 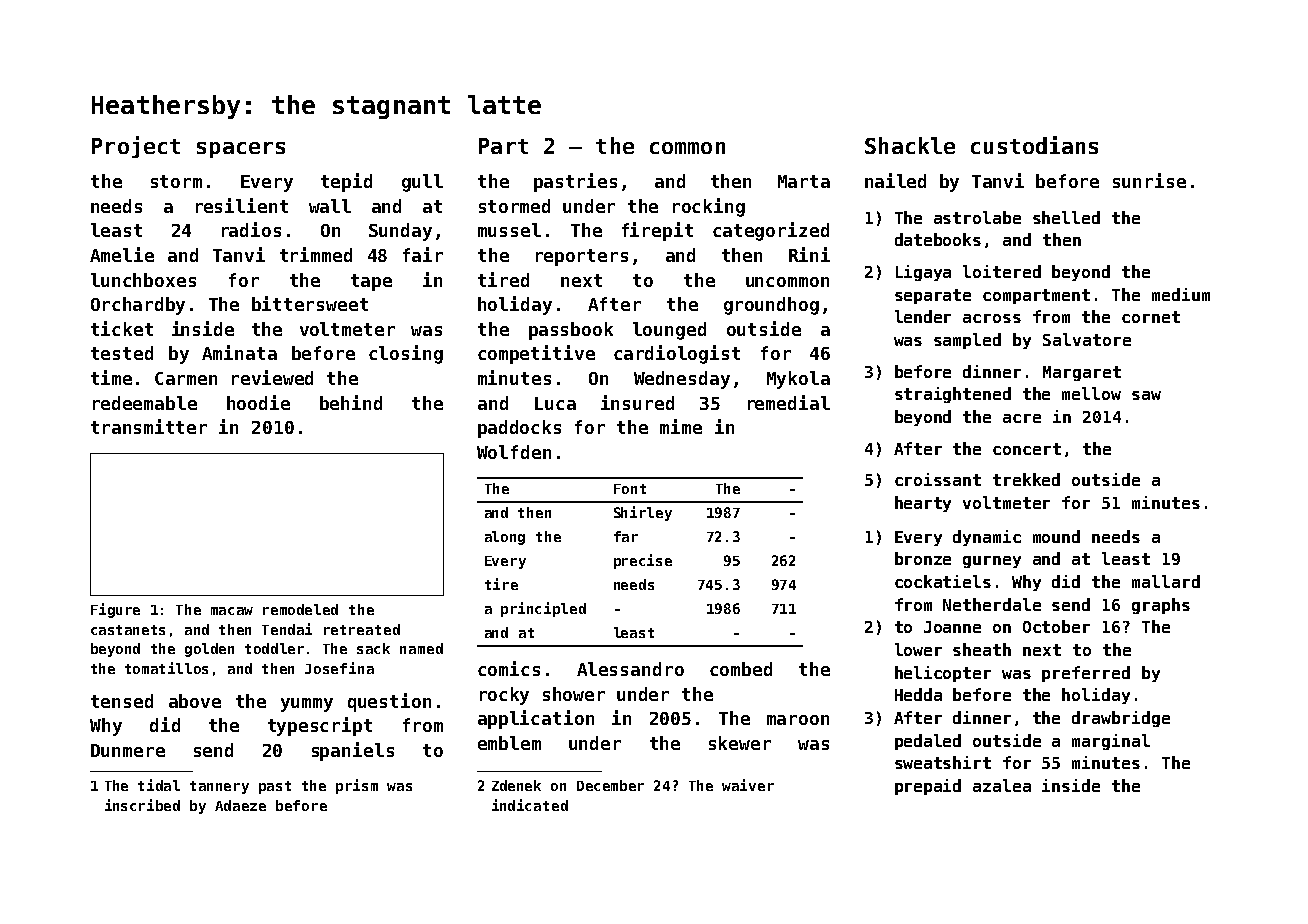 I want to click on transmitter, so click(x=149, y=426).
